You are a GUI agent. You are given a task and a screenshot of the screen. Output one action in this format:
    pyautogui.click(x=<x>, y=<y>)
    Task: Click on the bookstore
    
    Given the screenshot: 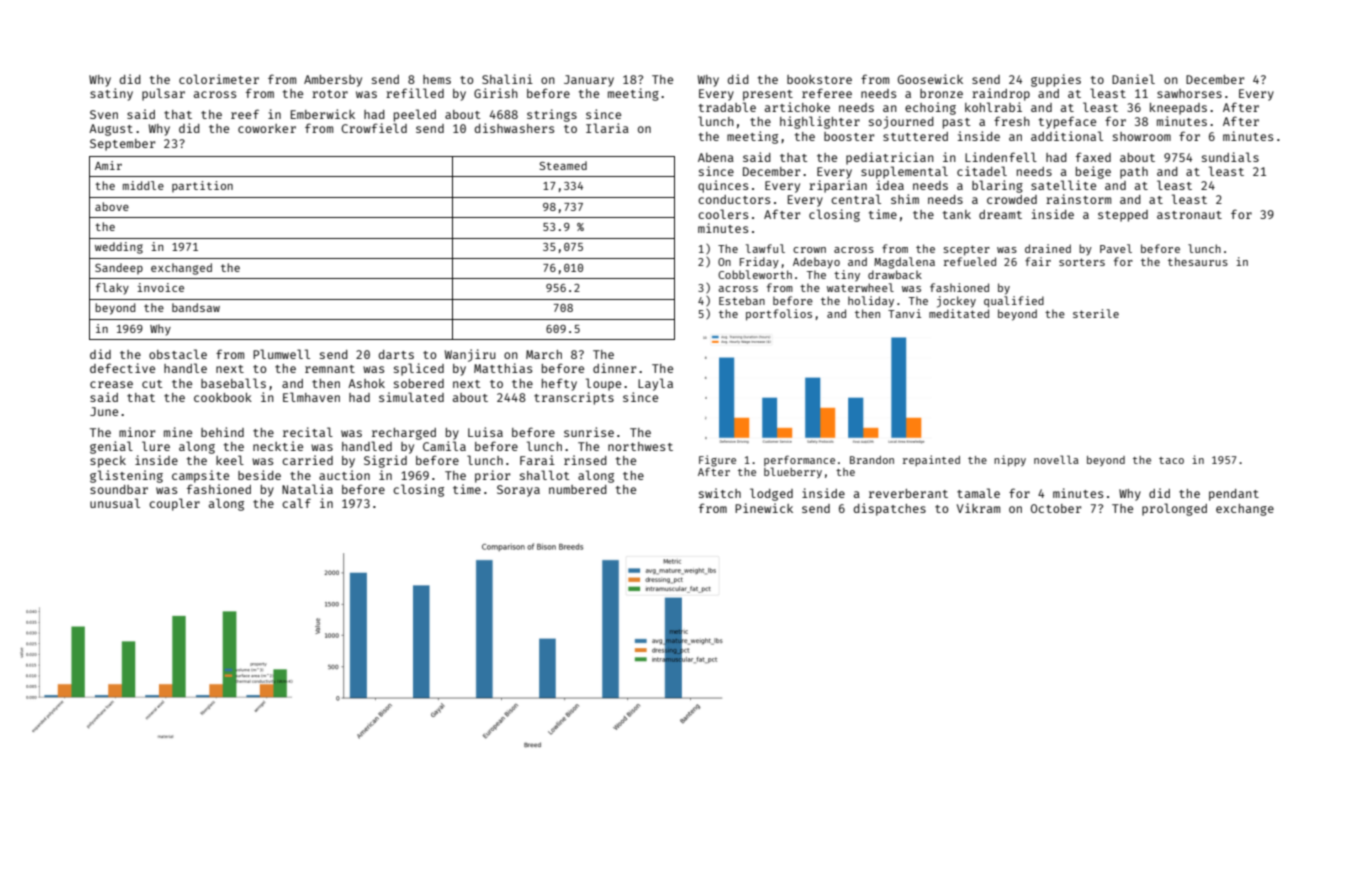 What is the action you would take?
    pyautogui.click(x=819, y=79)
